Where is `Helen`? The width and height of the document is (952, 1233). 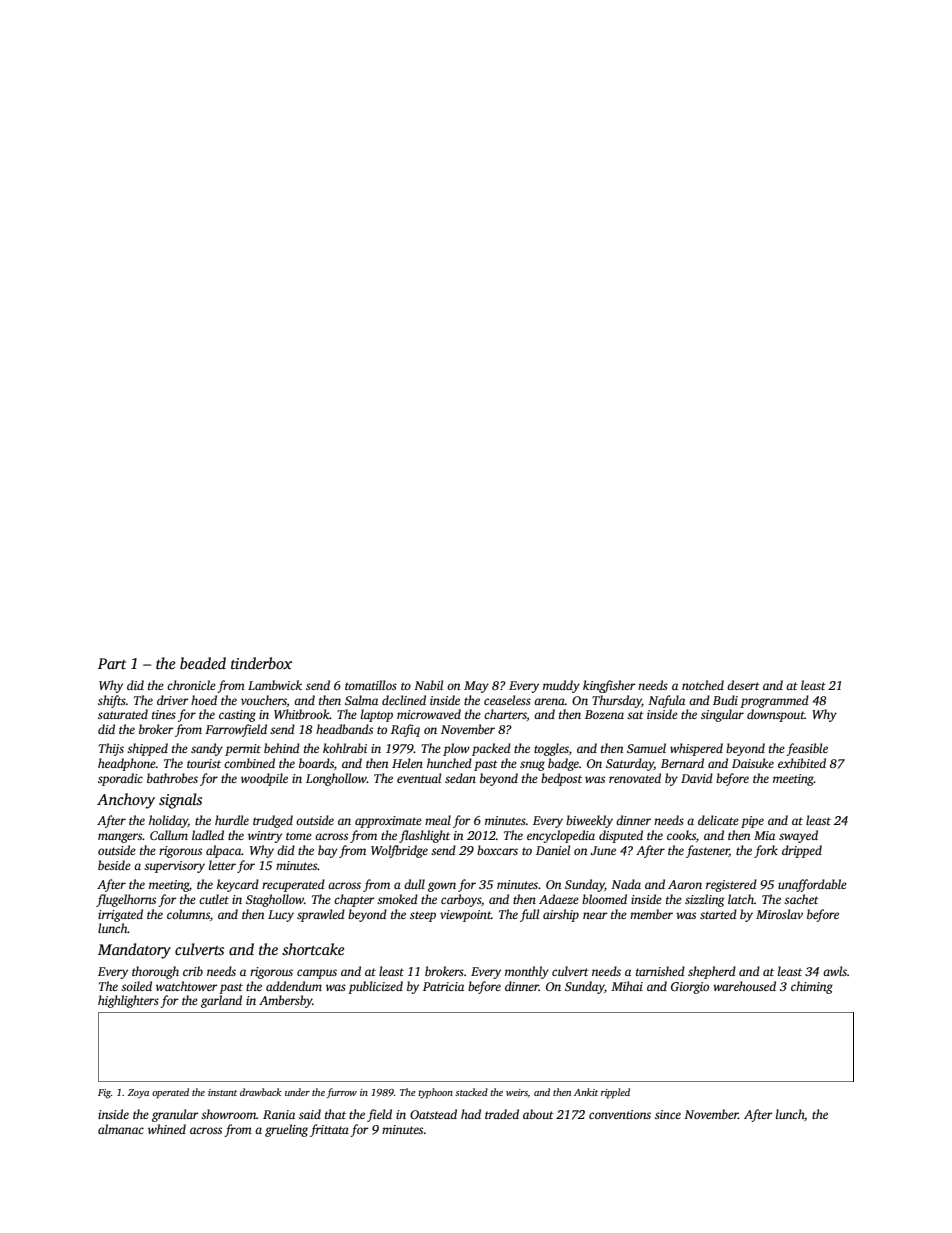 Helen is located at coordinates (407, 763).
